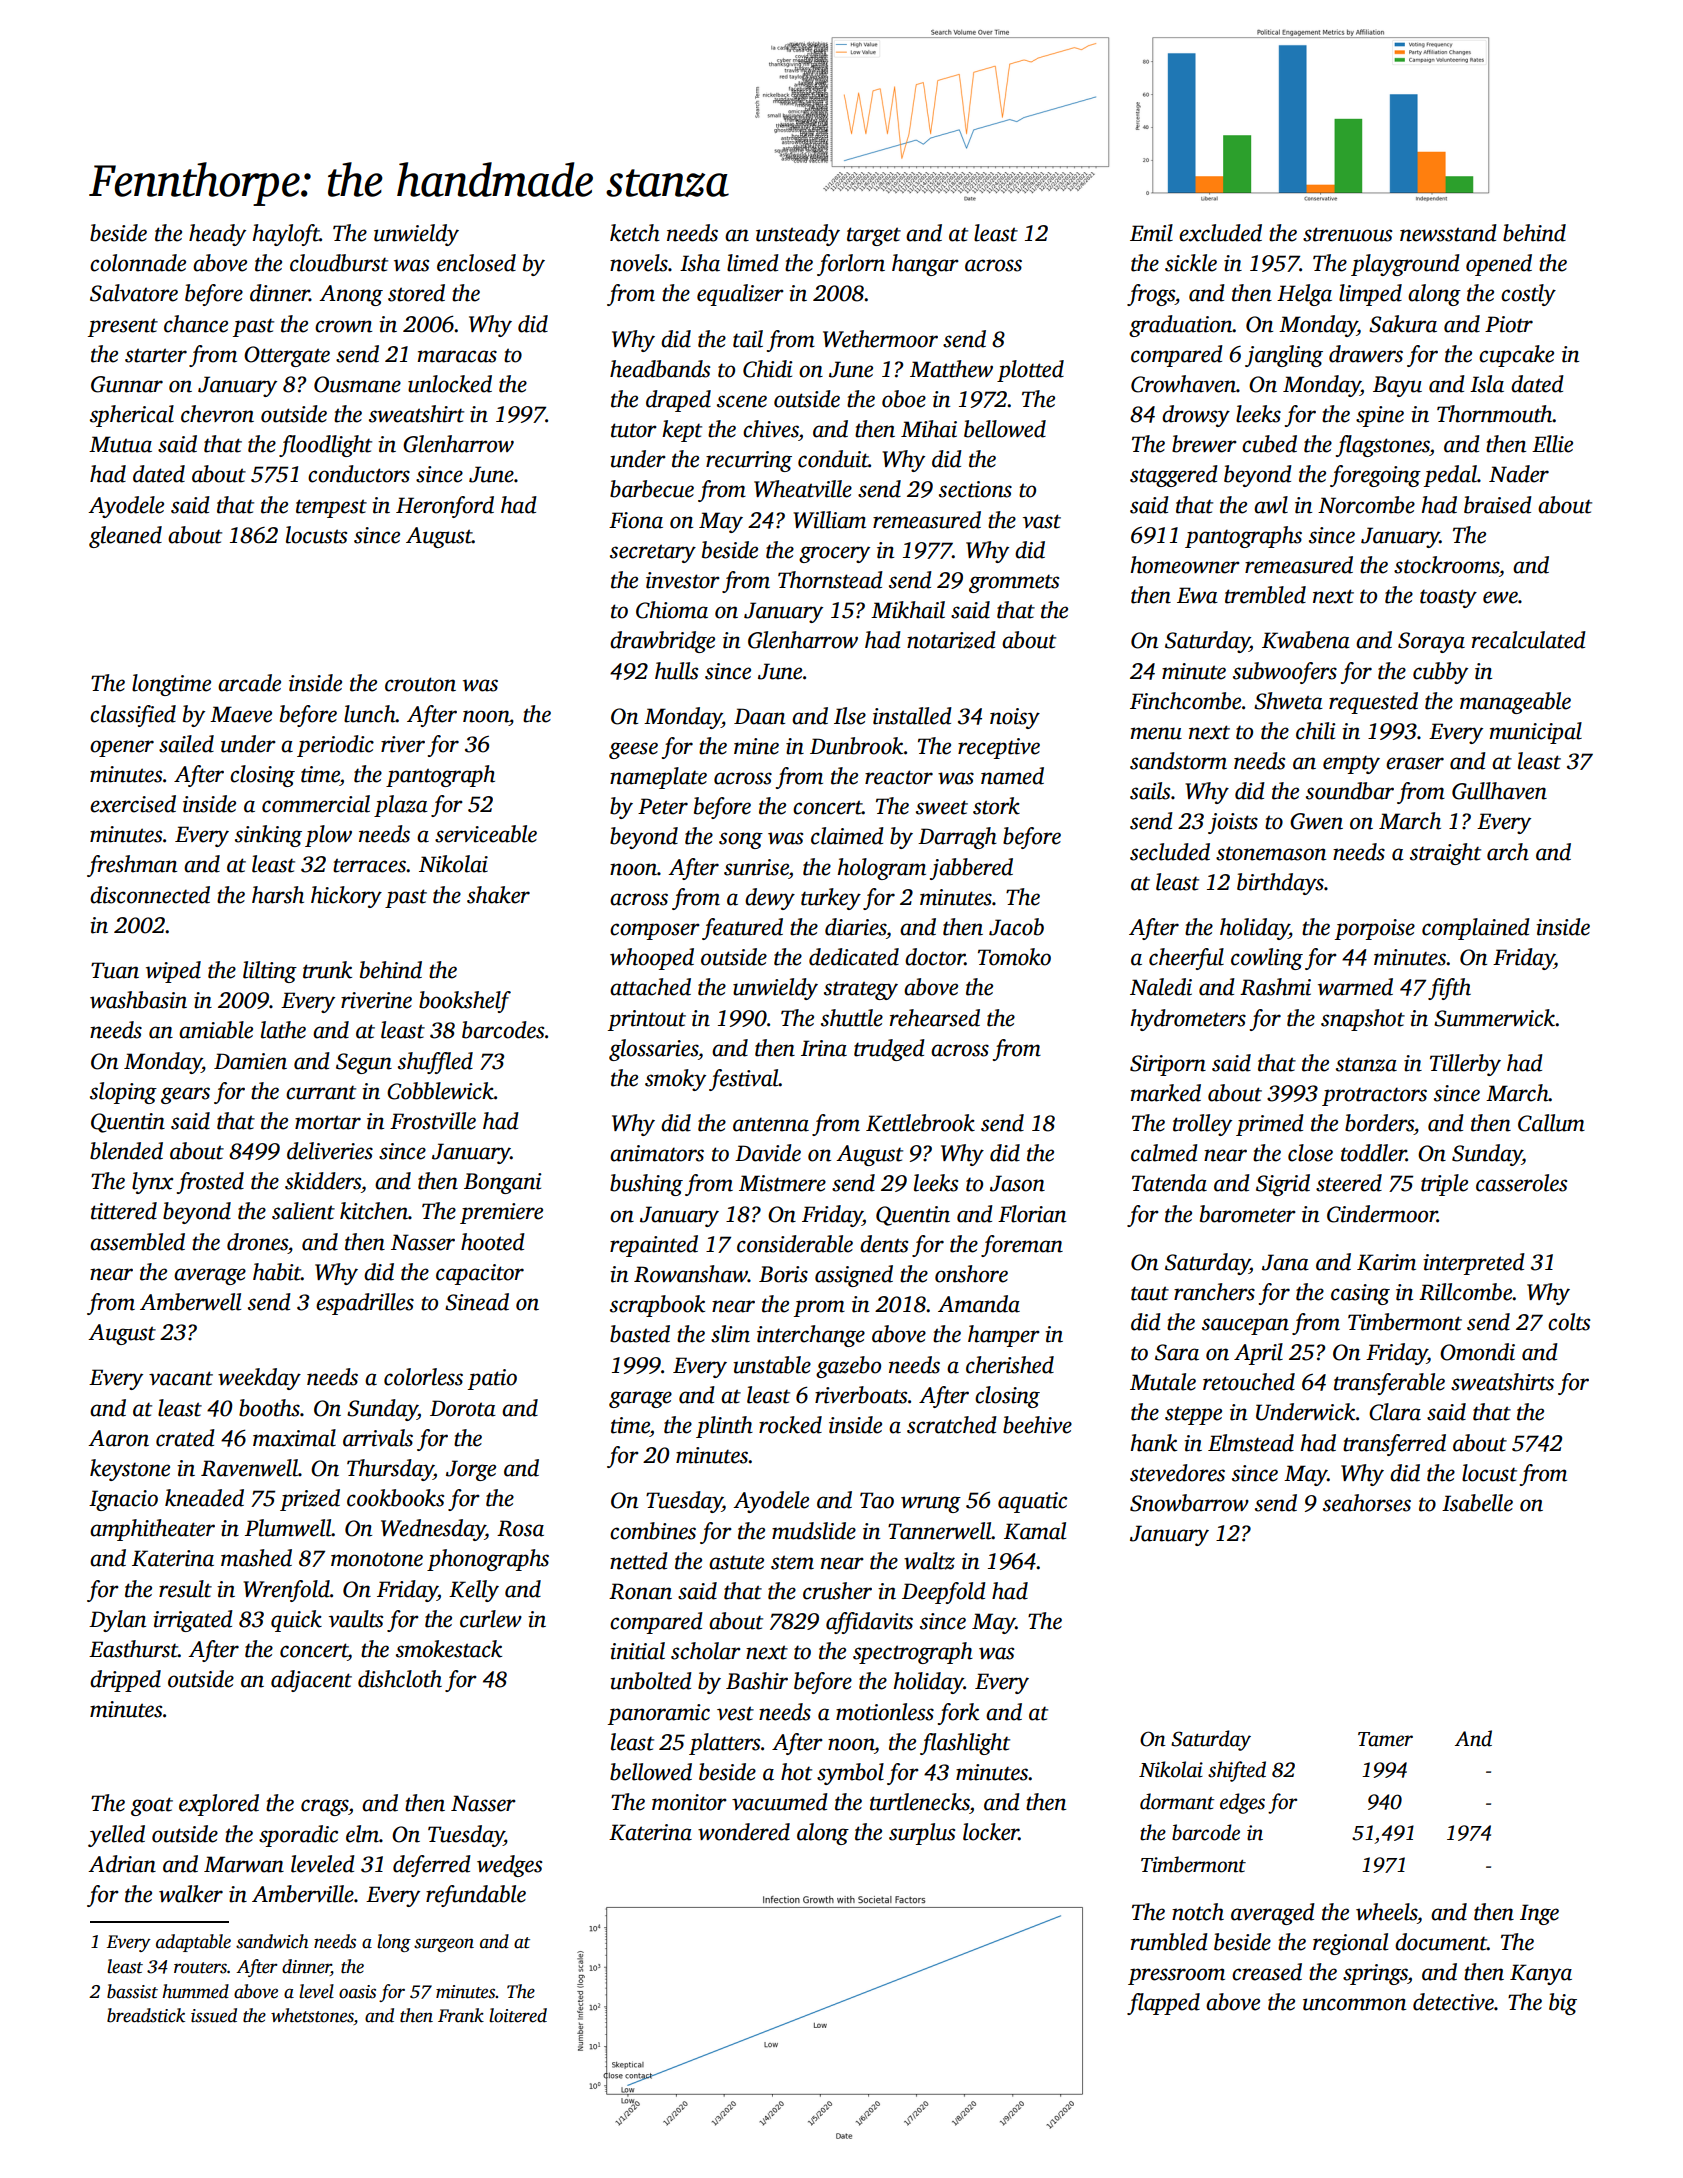 This screenshot has width=1683, height=2178. Describe the element at coordinates (1569, 1322) in the screenshot. I see `colts` at that location.
